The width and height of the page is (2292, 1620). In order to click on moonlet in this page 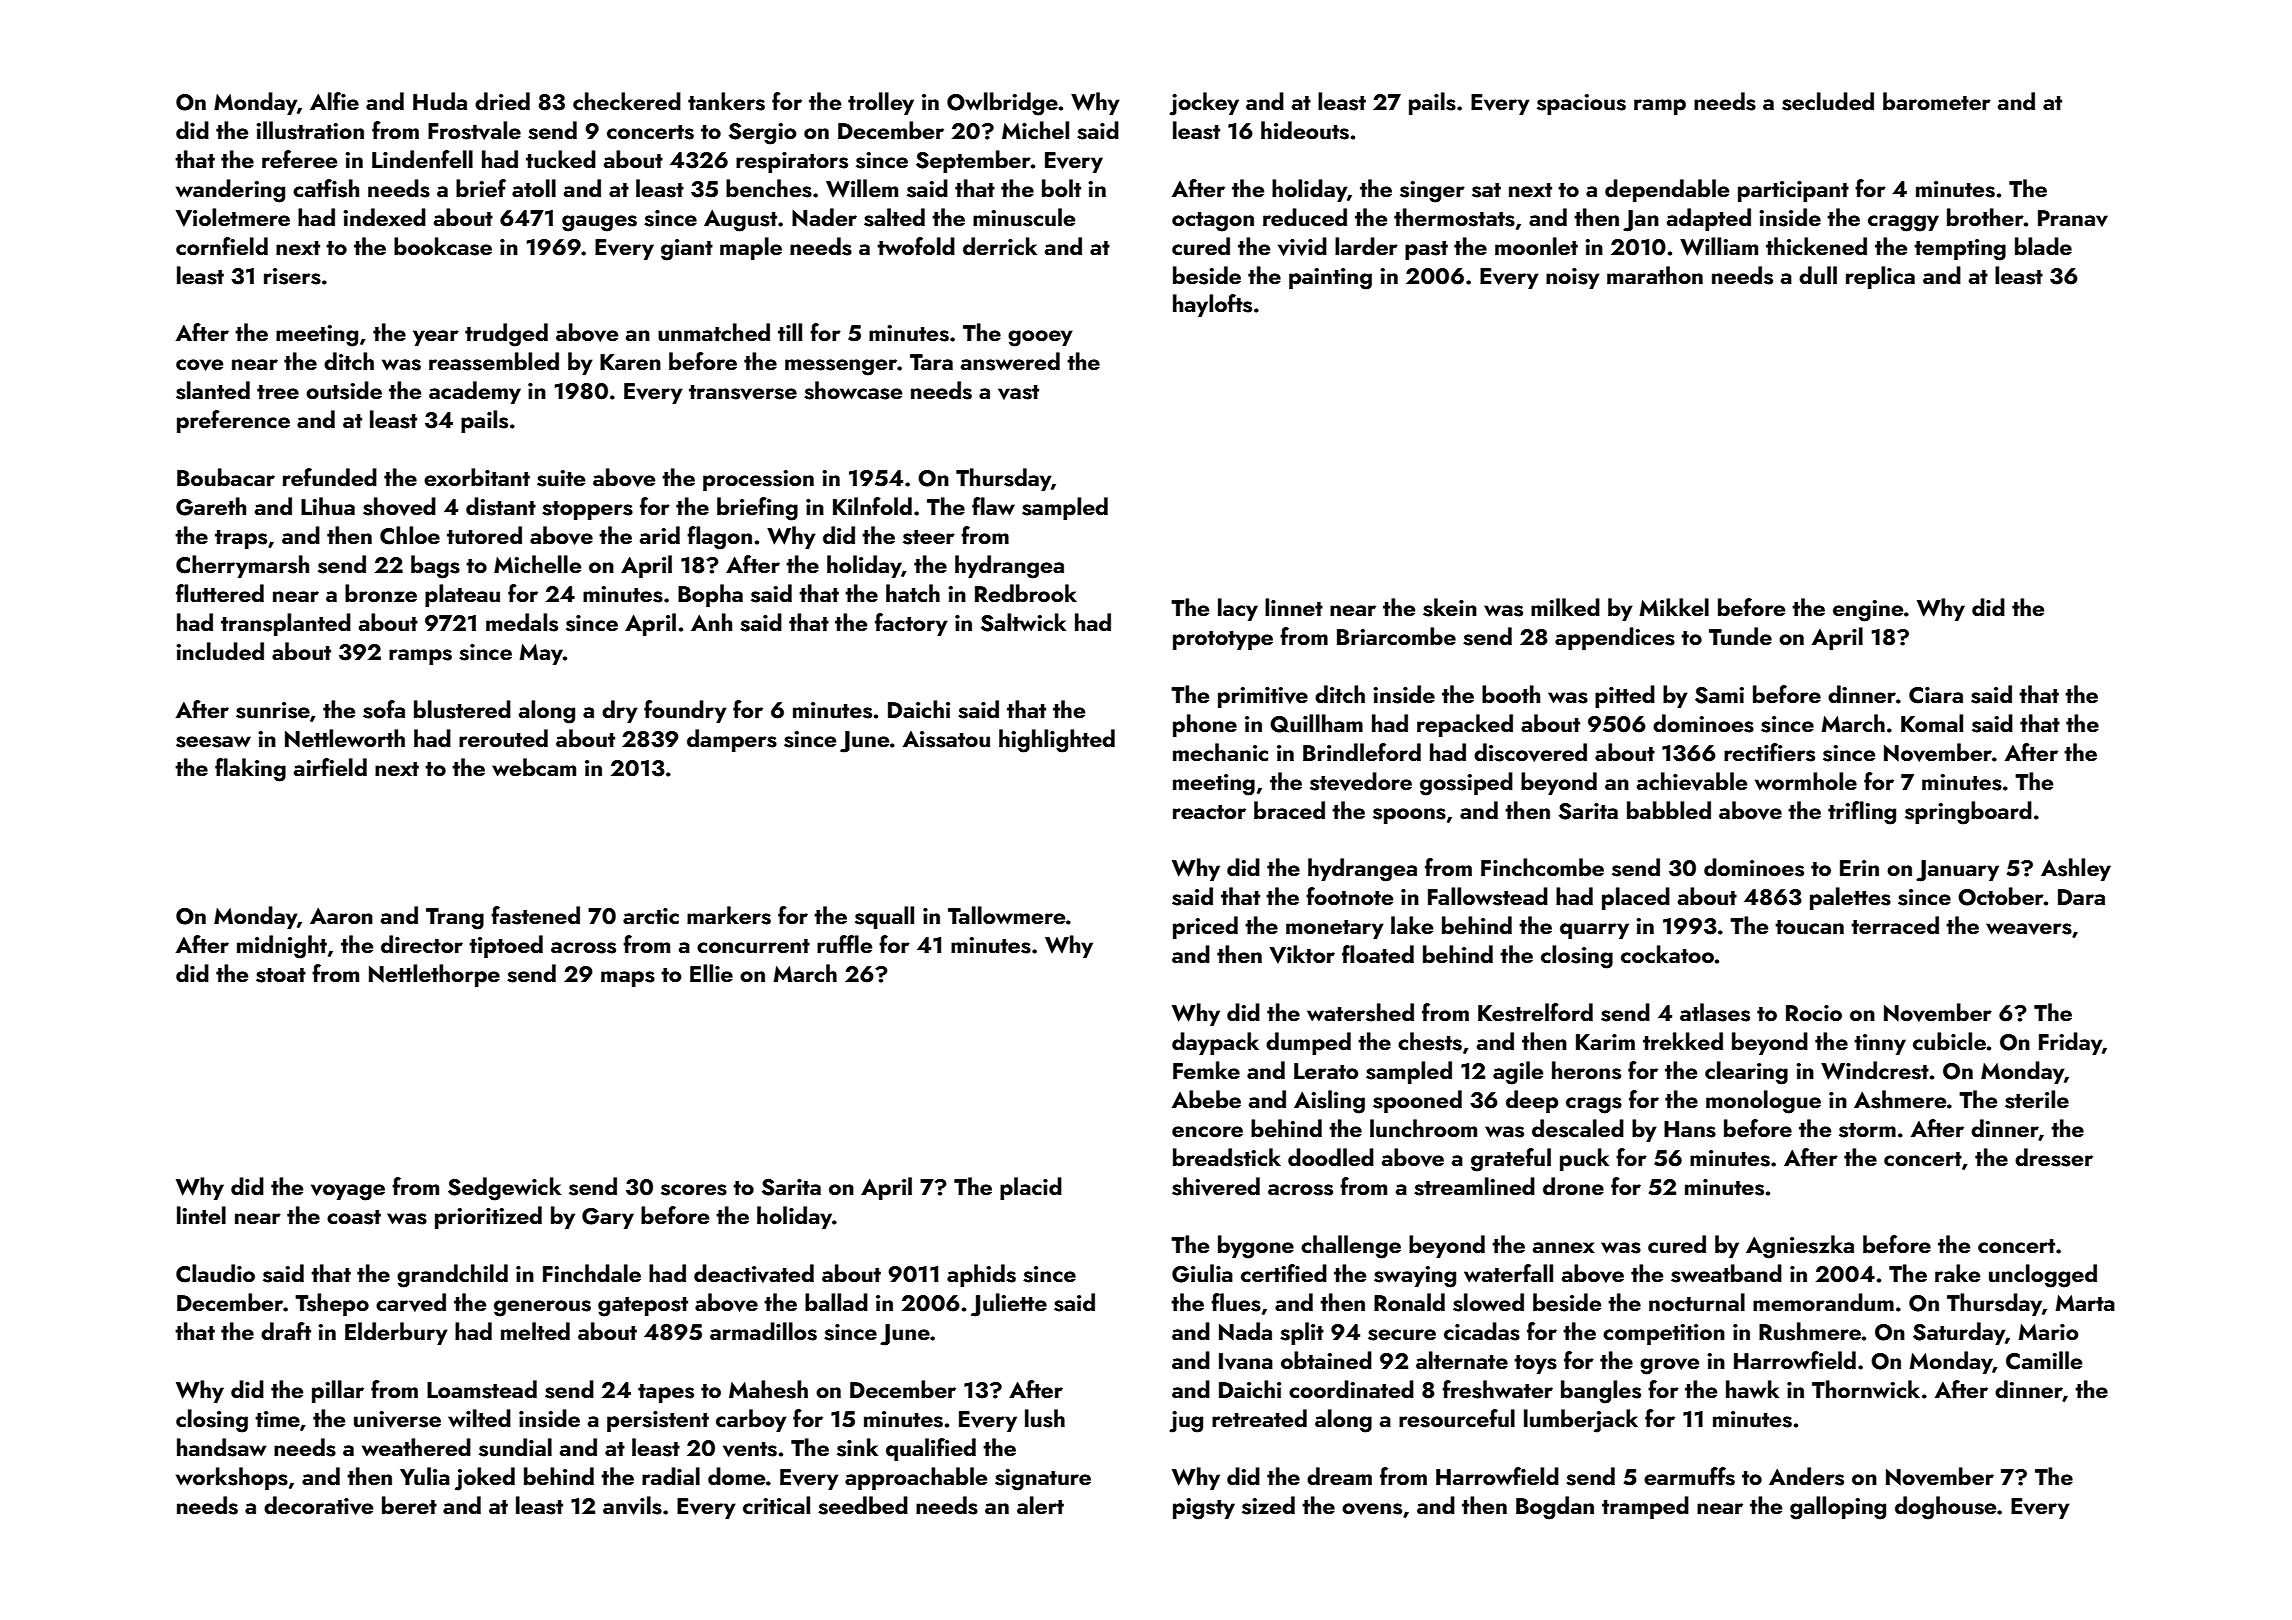, I will do `click(1536, 246)`.
